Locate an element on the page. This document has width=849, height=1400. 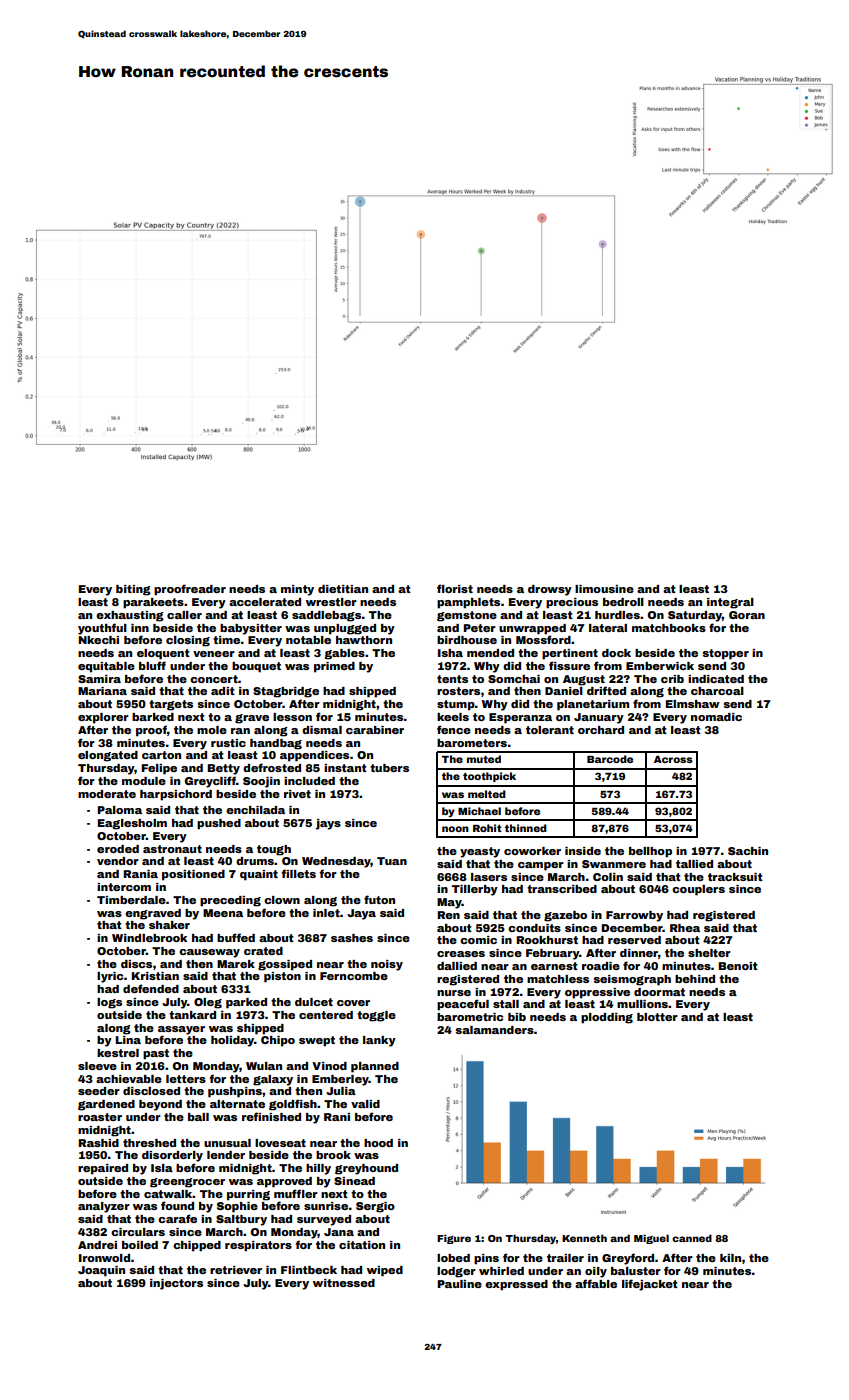
limousine is located at coordinates (604, 589).
